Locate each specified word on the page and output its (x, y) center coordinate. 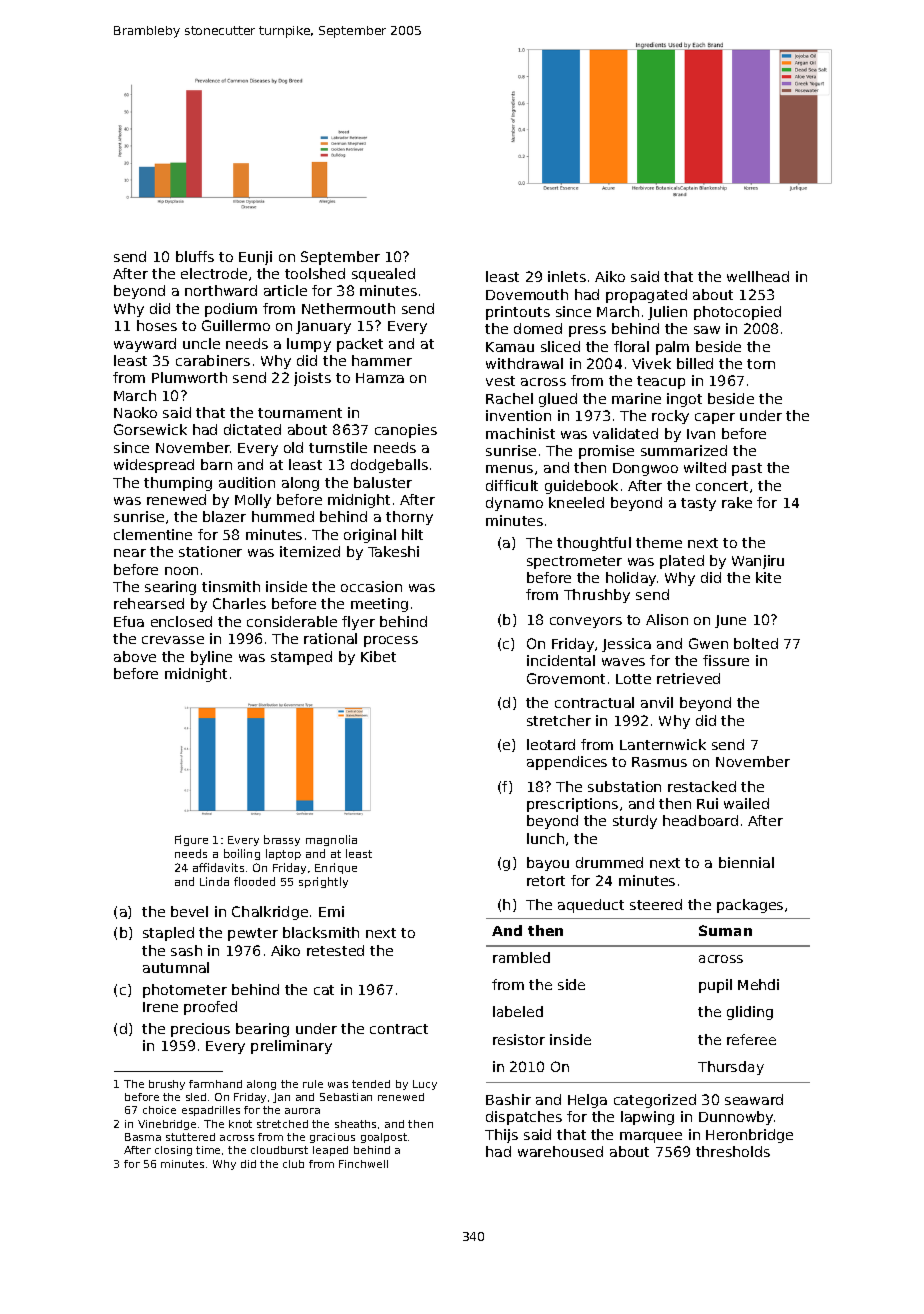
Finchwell (363, 1164)
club (293, 1164)
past (747, 469)
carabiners (213, 360)
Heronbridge (749, 1136)
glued (558, 400)
